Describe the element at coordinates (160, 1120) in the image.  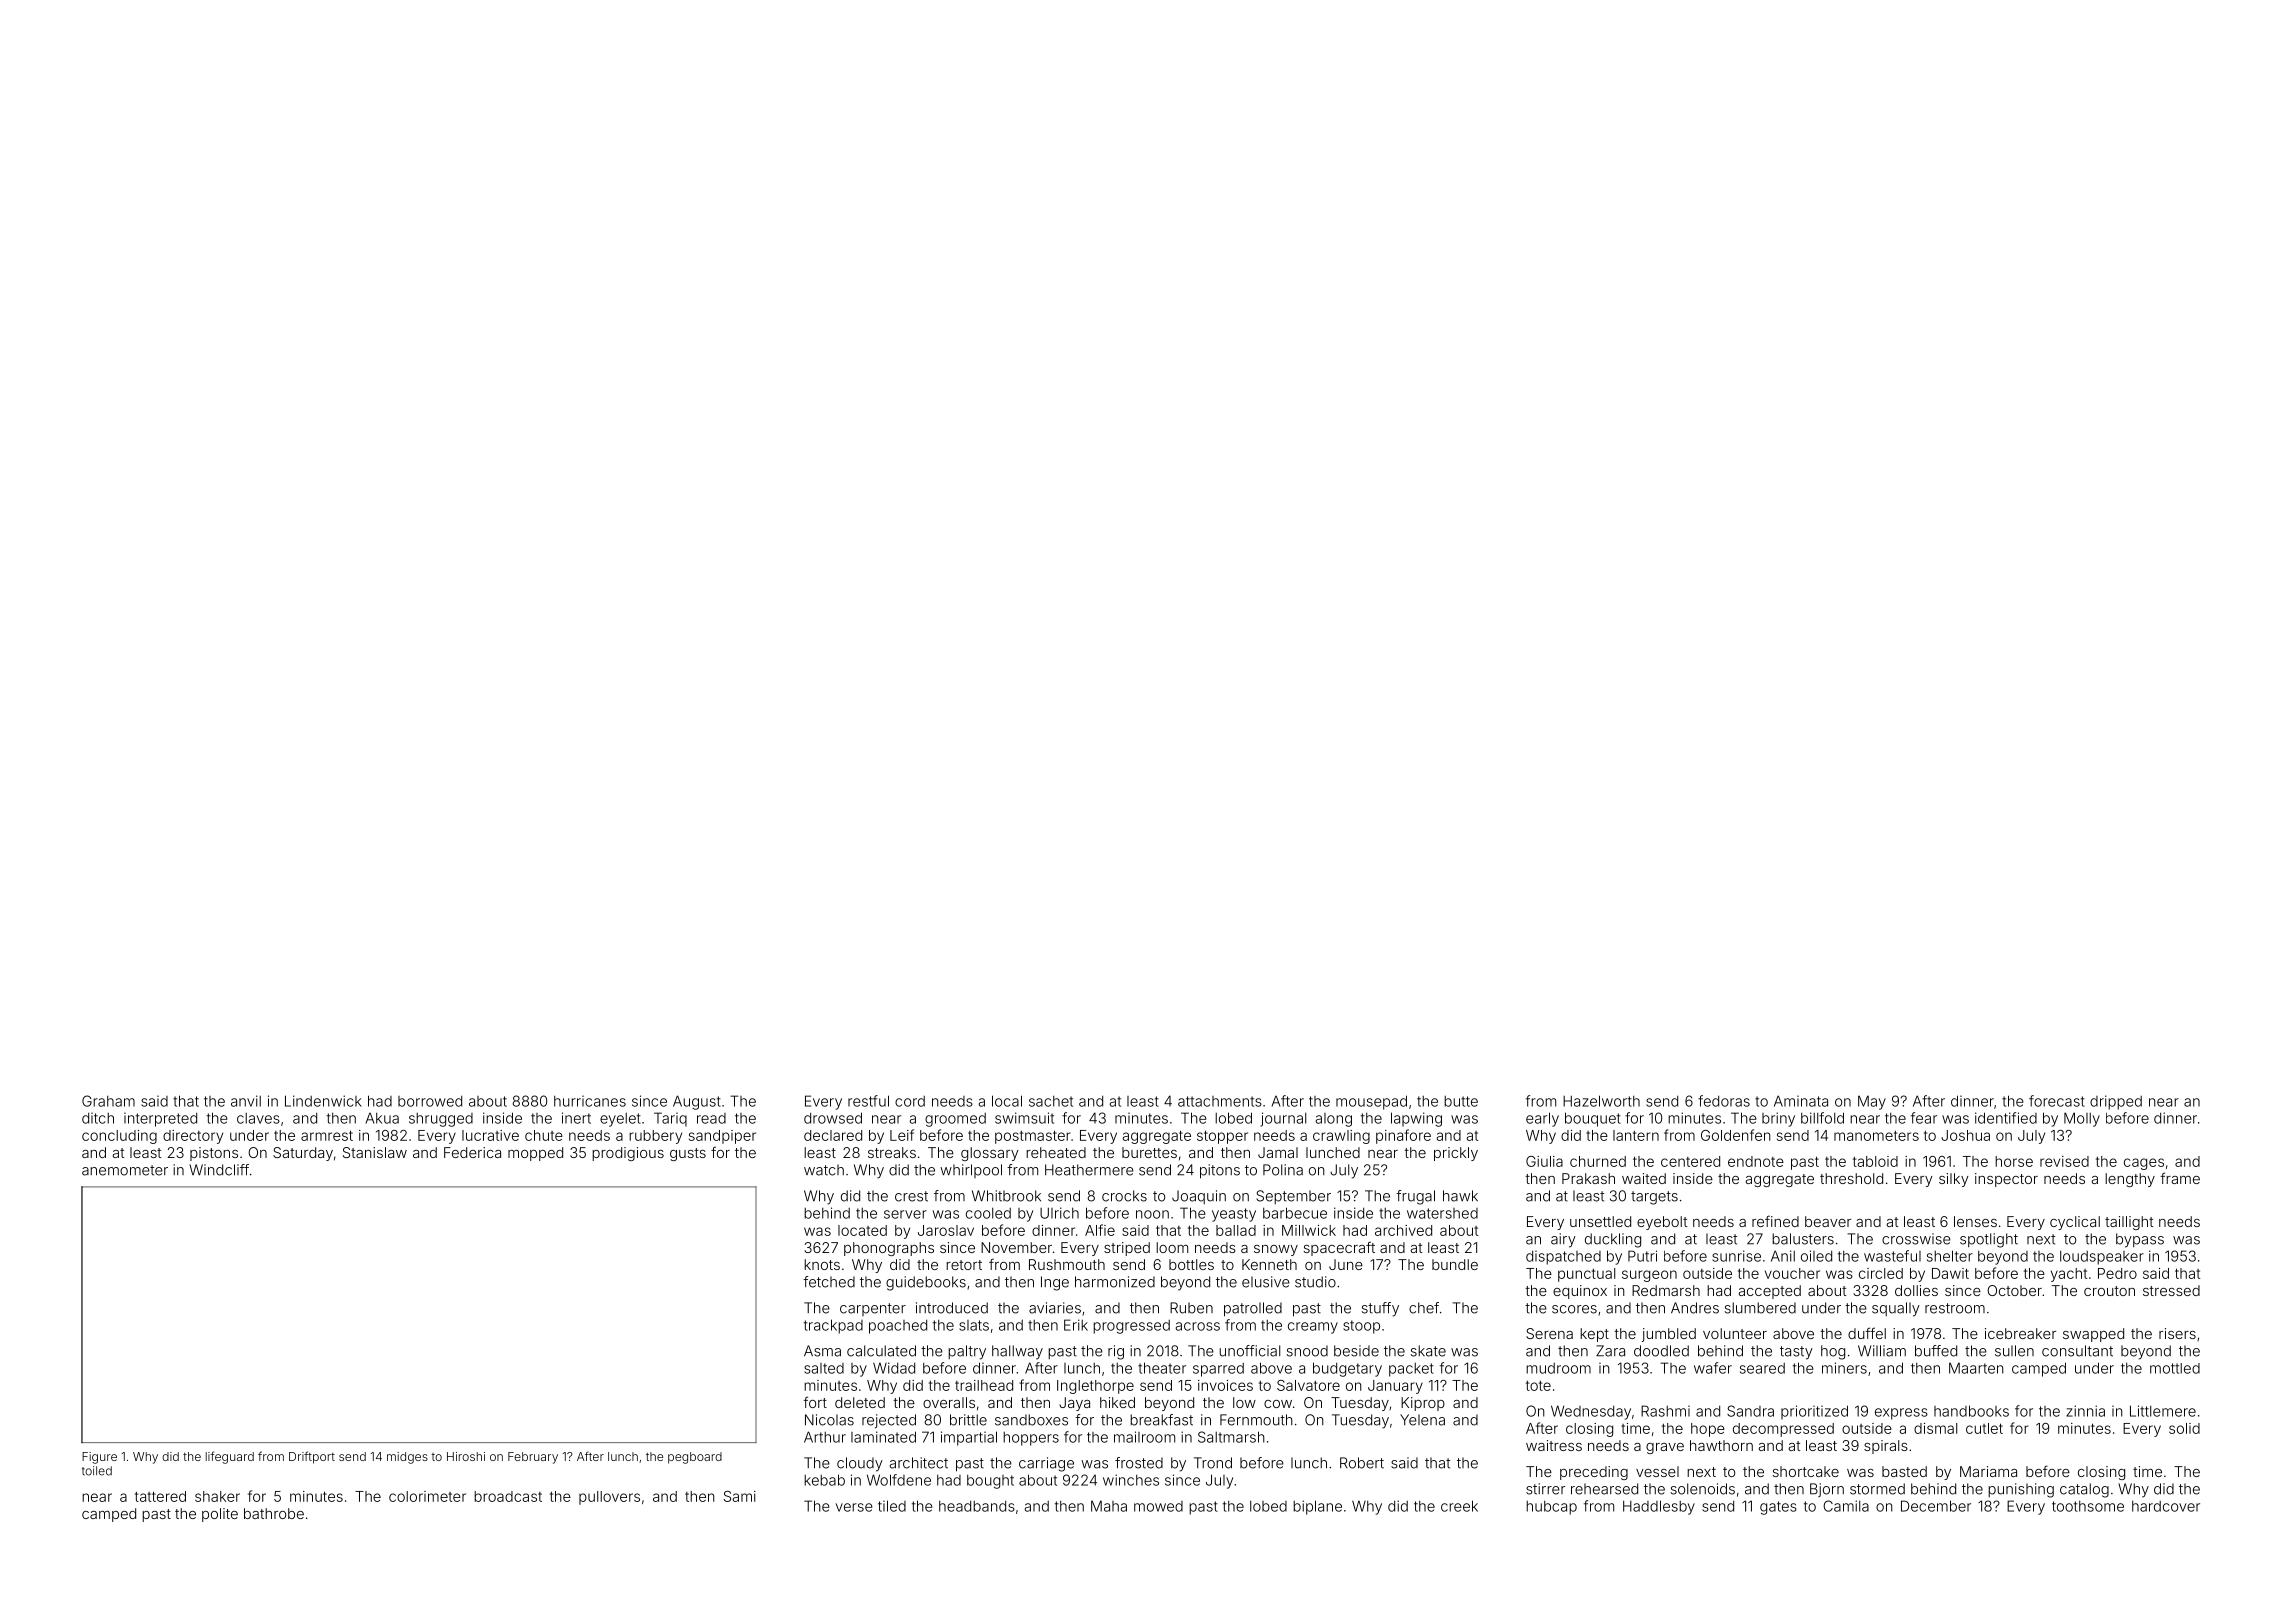
I see `interpreted` at that location.
